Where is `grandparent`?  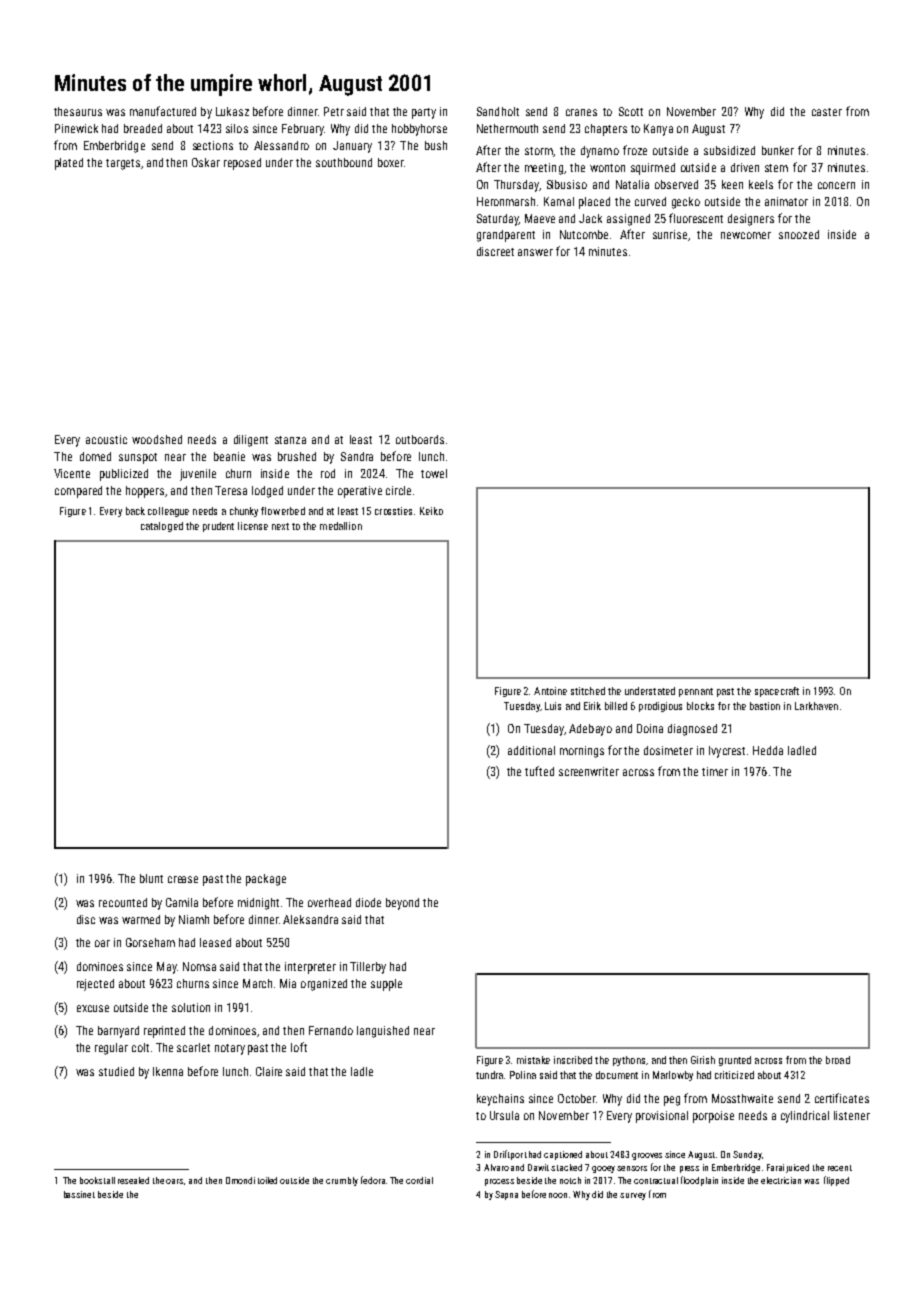 grandparent is located at coordinates (506, 236).
